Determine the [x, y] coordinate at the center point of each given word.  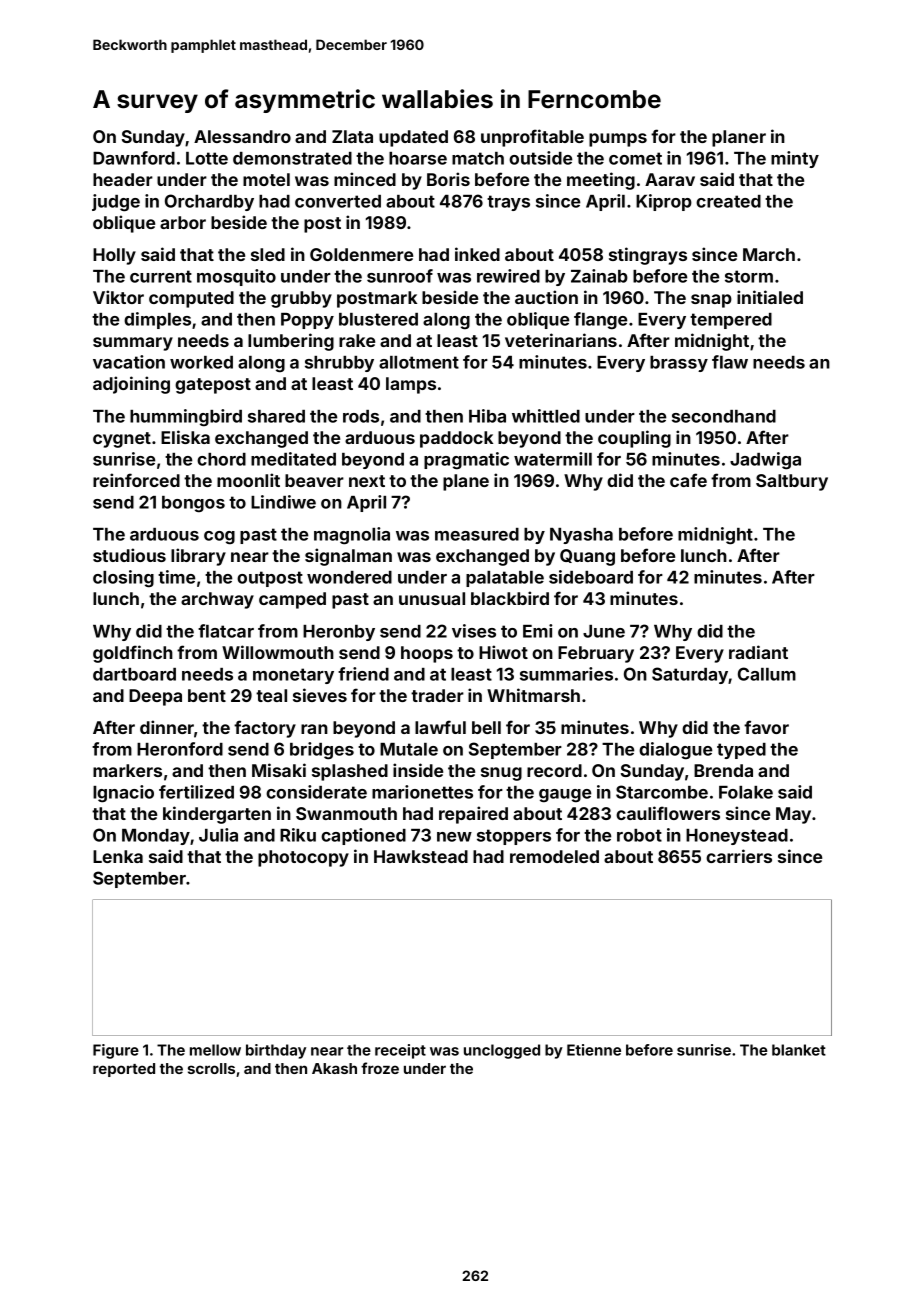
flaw [730, 362]
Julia [218, 835]
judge [116, 203]
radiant [758, 652]
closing [123, 579]
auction [546, 297]
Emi [537, 631]
